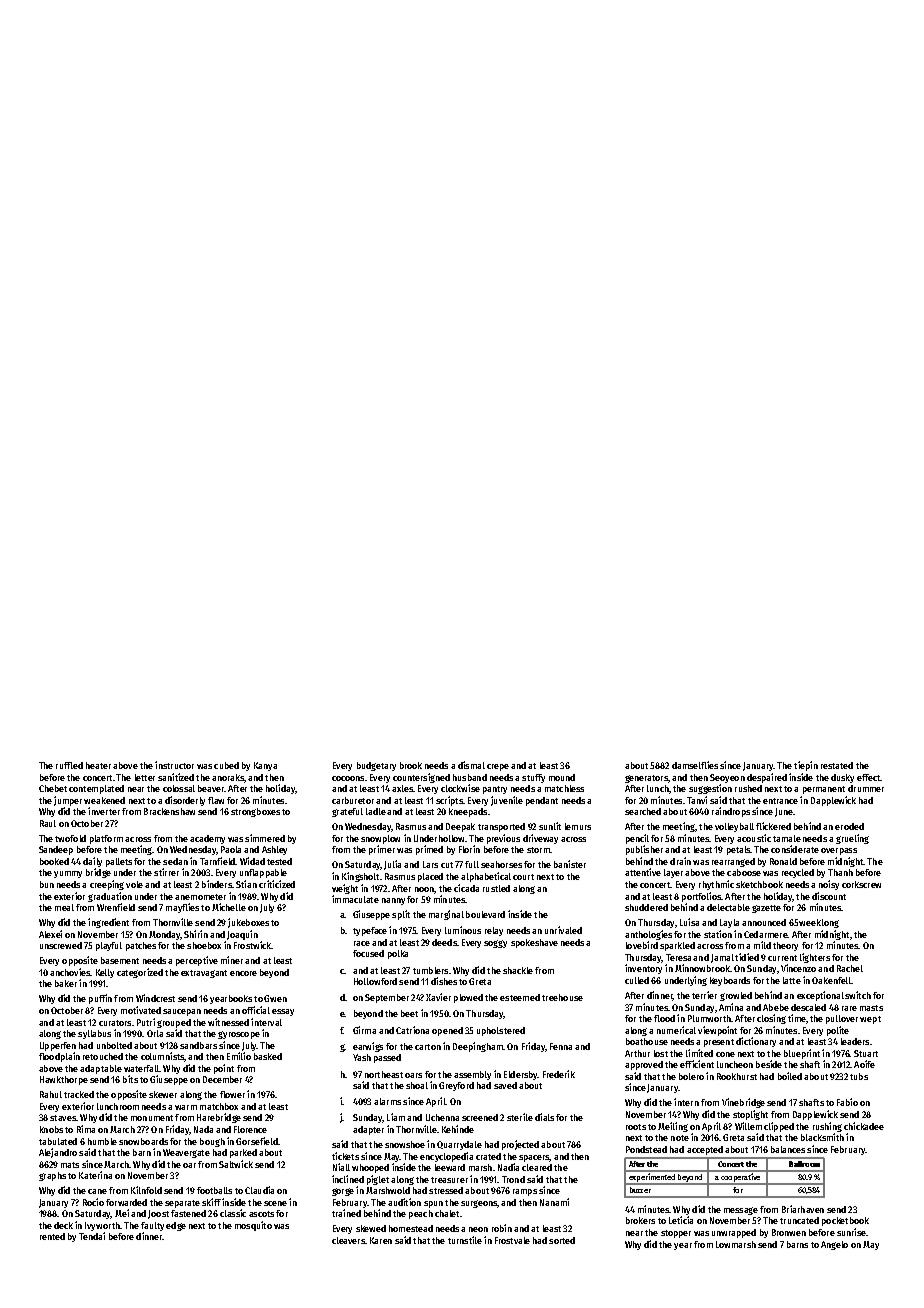 The height and width of the screenshot is (1308, 924). I want to click on waterfall, so click(141, 1068).
